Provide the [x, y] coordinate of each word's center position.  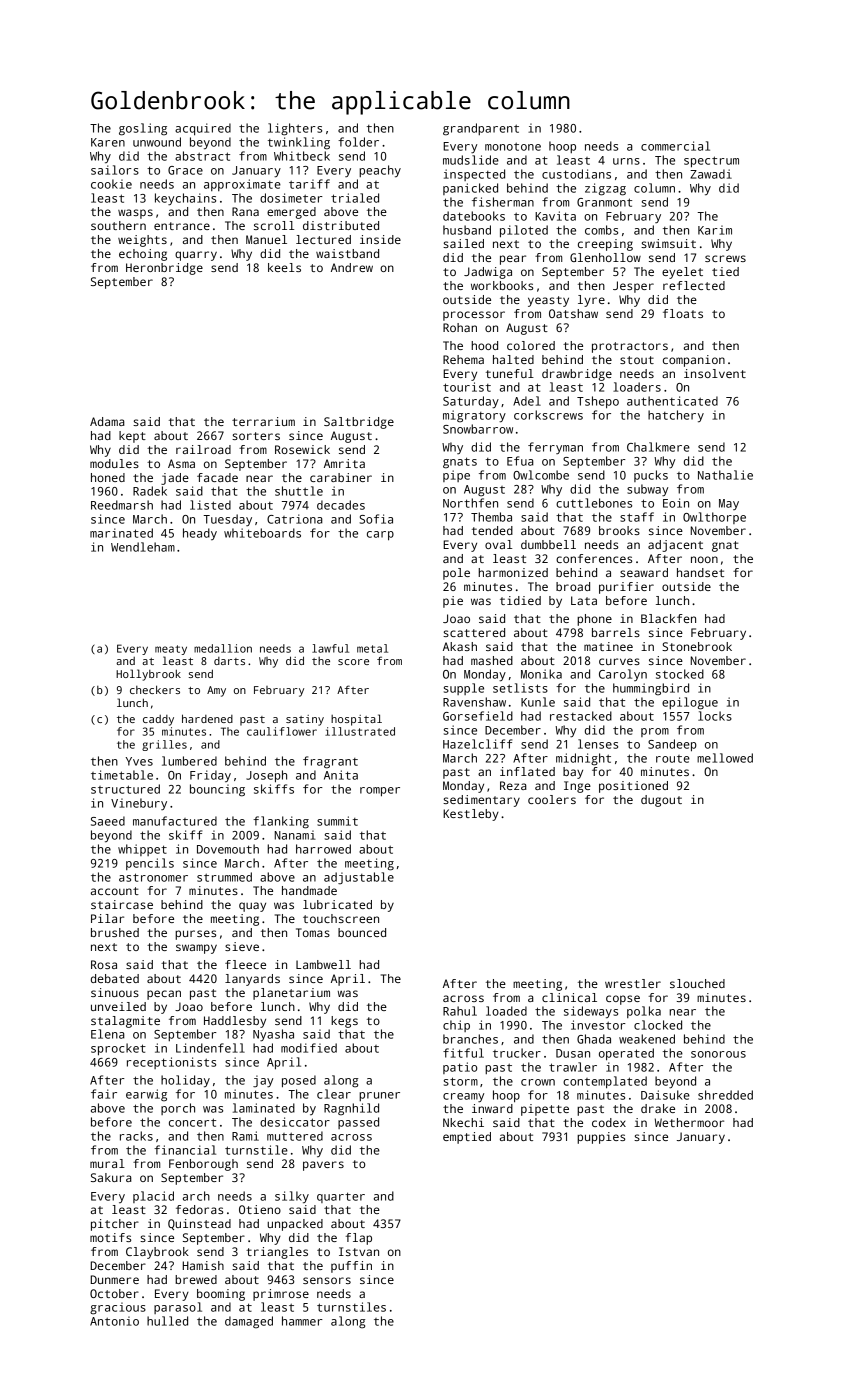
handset [700, 572]
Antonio [114, 1321]
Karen [108, 142]
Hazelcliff [477, 744]
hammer [302, 1321]
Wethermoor [689, 1122]
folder [358, 142]
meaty [171, 650]
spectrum [711, 162]
